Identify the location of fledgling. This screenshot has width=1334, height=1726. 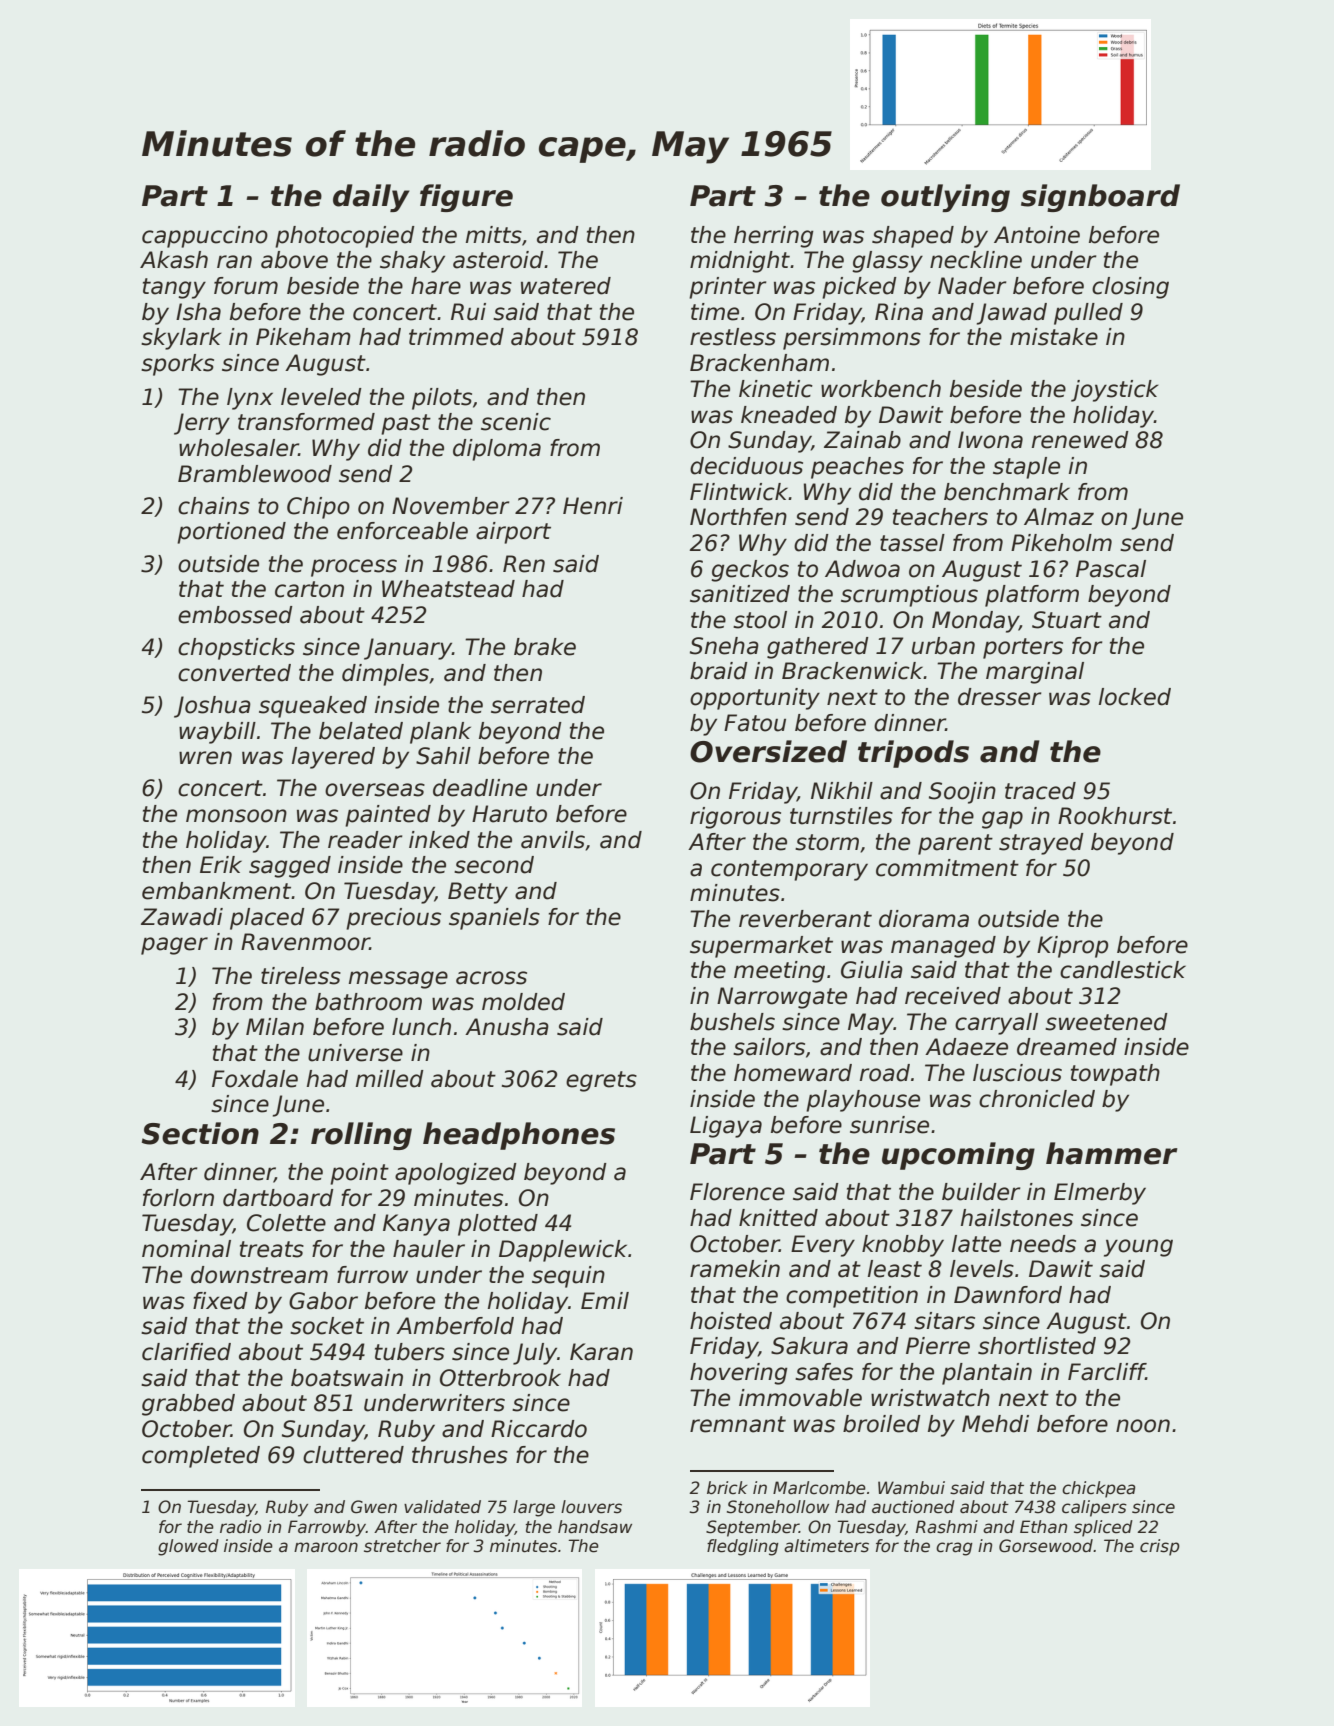
(743, 1547).
